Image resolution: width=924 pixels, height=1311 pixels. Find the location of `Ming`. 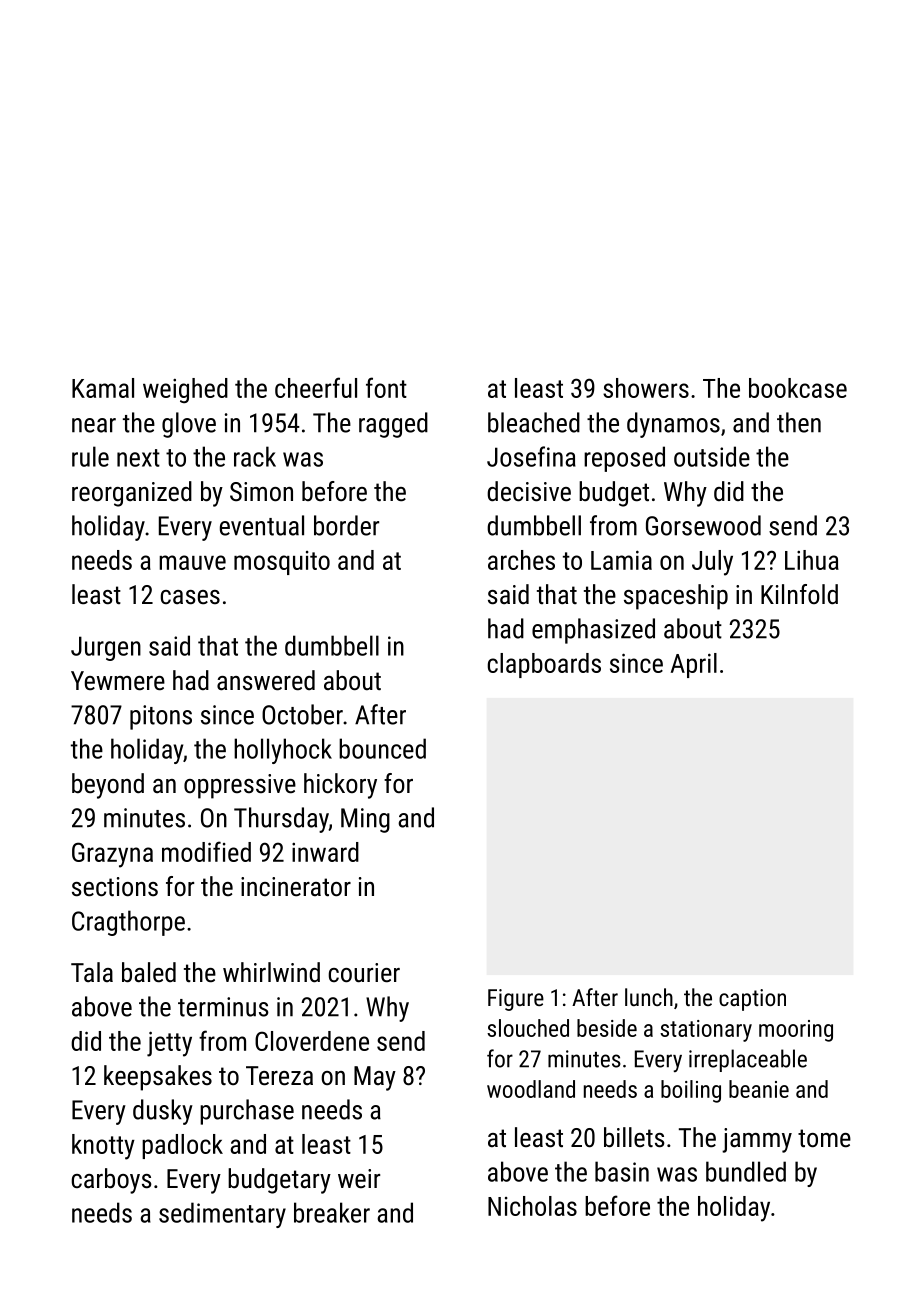

Ming is located at coordinates (365, 820).
